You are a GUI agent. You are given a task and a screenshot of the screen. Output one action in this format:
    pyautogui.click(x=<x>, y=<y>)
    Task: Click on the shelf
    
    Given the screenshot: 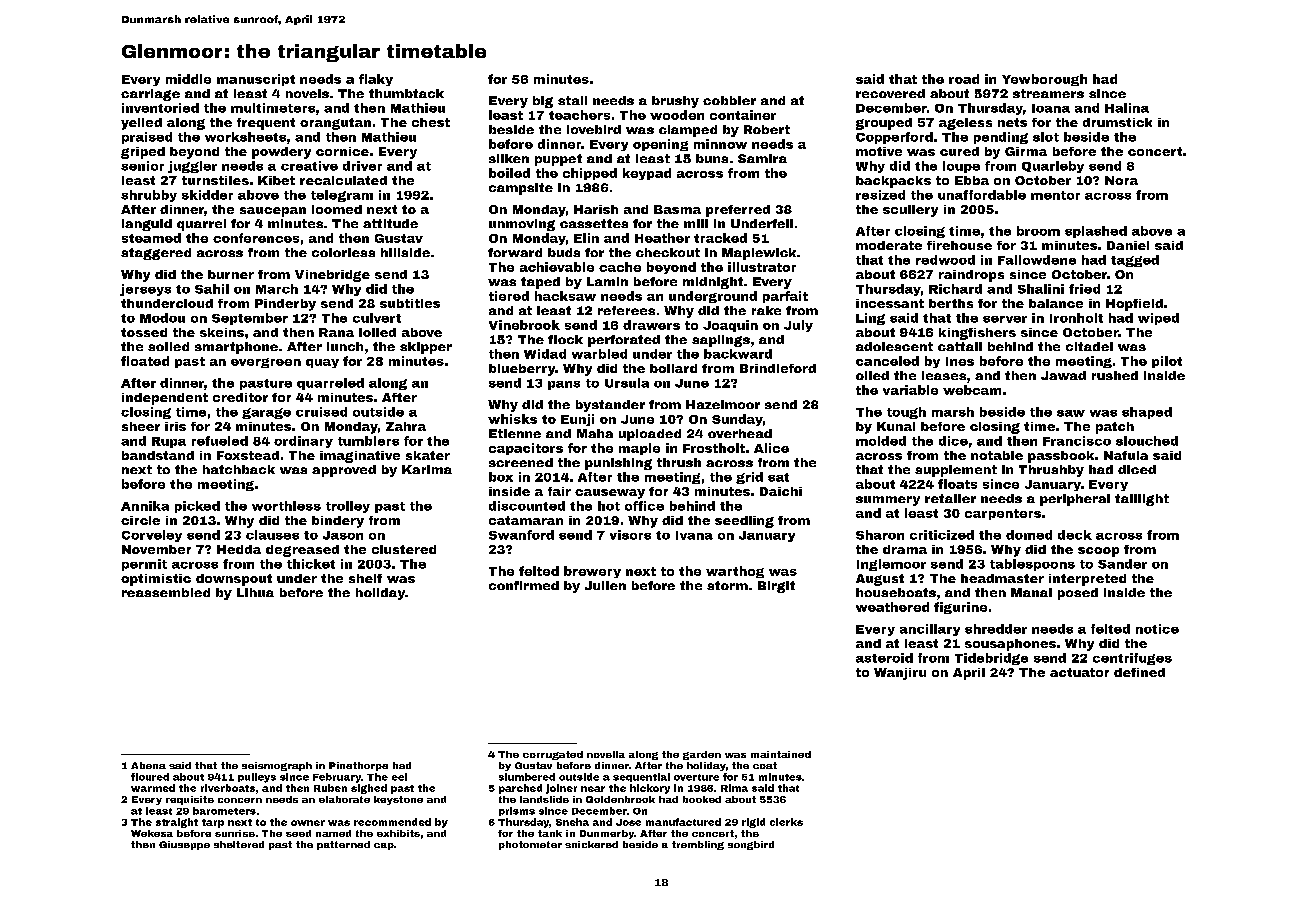 What is the action you would take?
    pyautogui.click(x=365, y=578)
